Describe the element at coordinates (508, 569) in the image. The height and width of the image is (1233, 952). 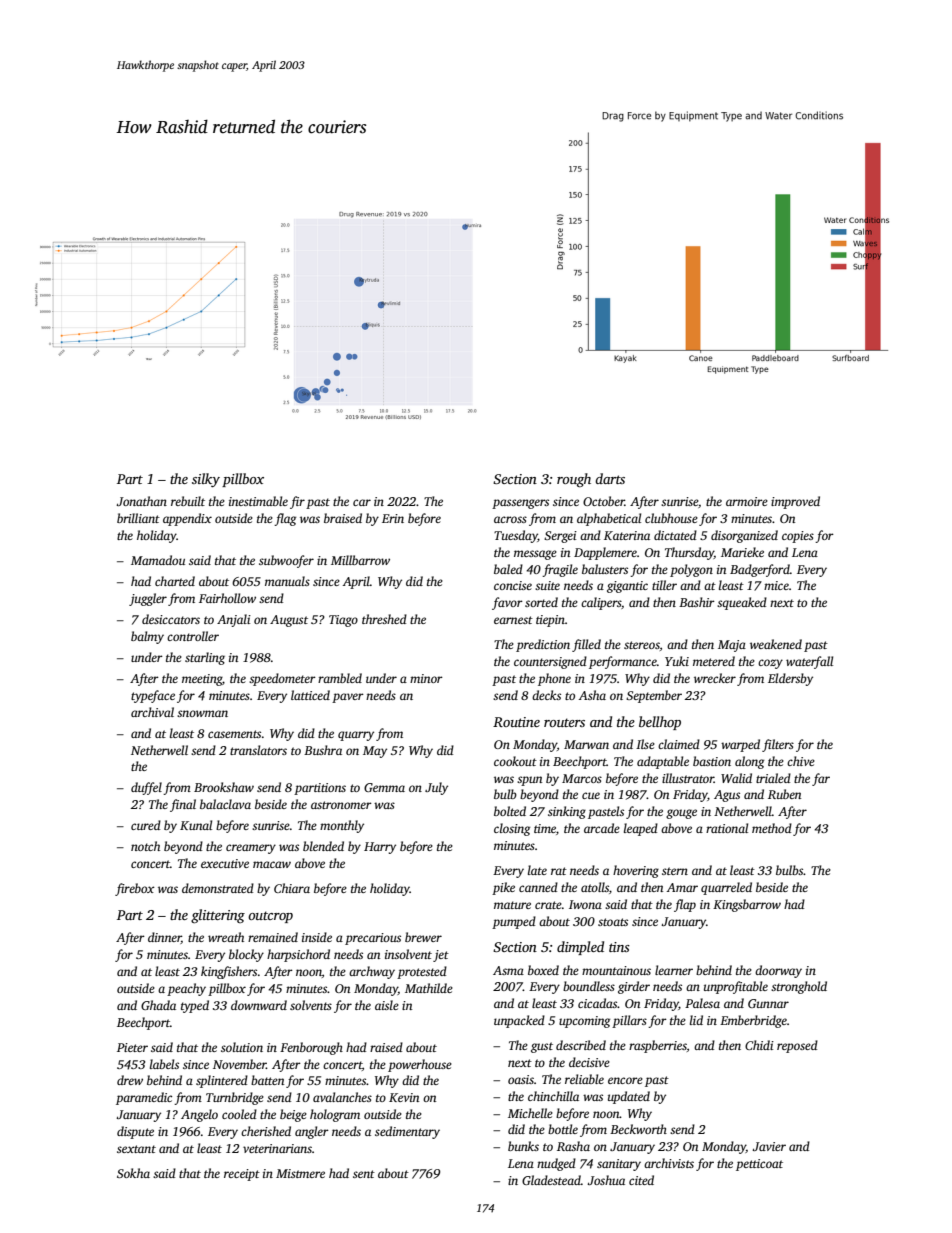
I see `baled` at that location.
